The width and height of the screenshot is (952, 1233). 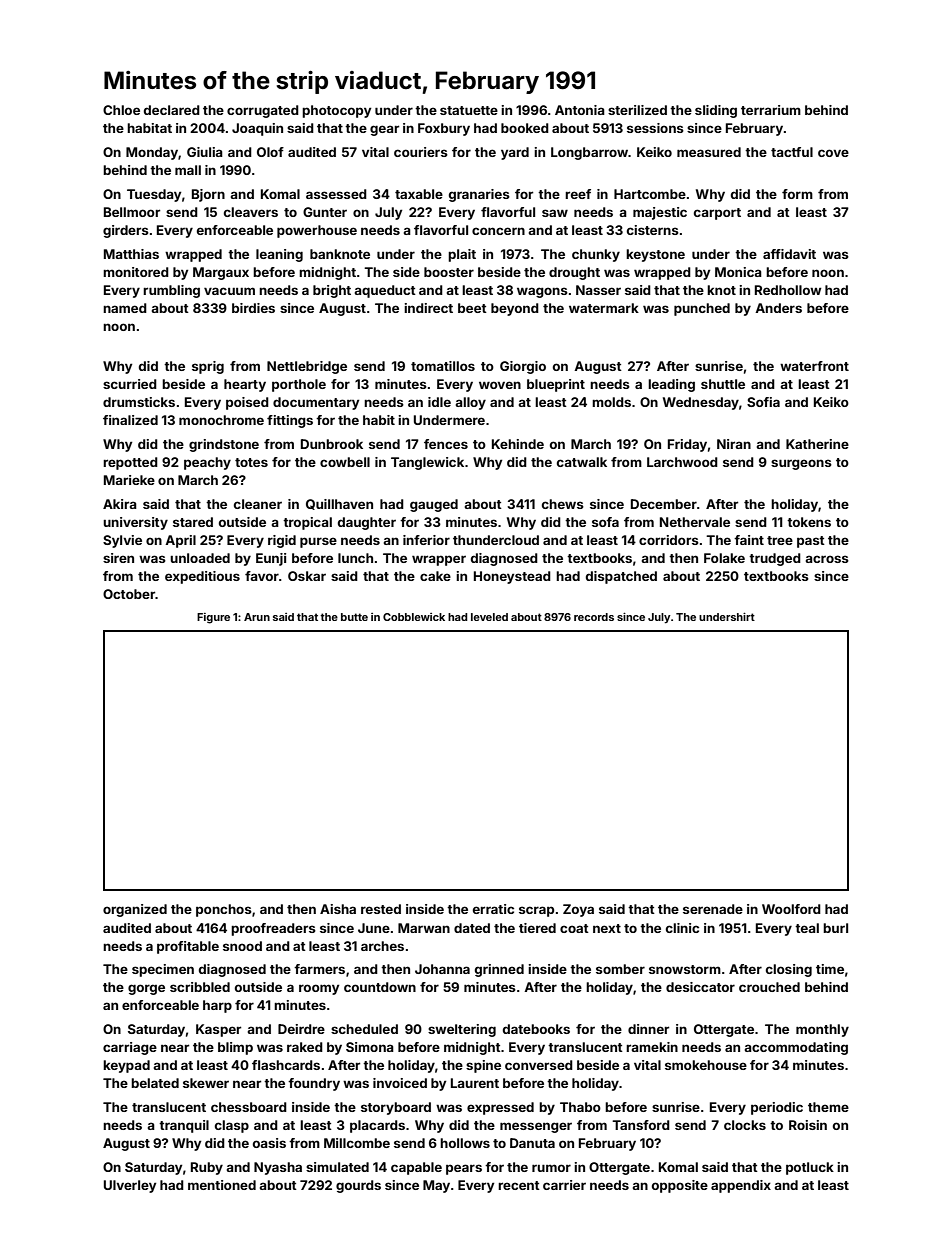 I want to click on Giorgio, so click(x=523, y=367).
